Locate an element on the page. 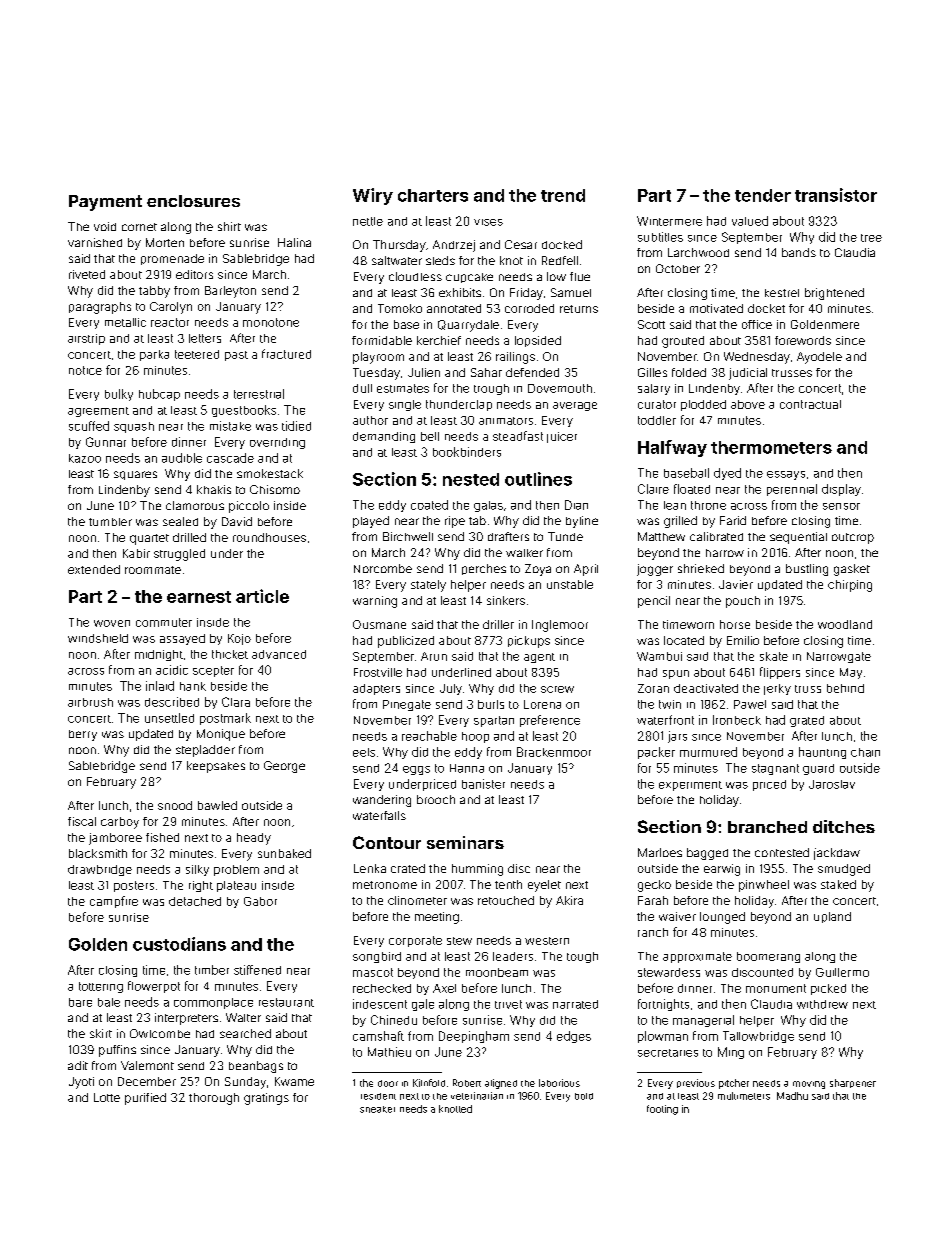  Morten is located at coordinates (165, 242).
